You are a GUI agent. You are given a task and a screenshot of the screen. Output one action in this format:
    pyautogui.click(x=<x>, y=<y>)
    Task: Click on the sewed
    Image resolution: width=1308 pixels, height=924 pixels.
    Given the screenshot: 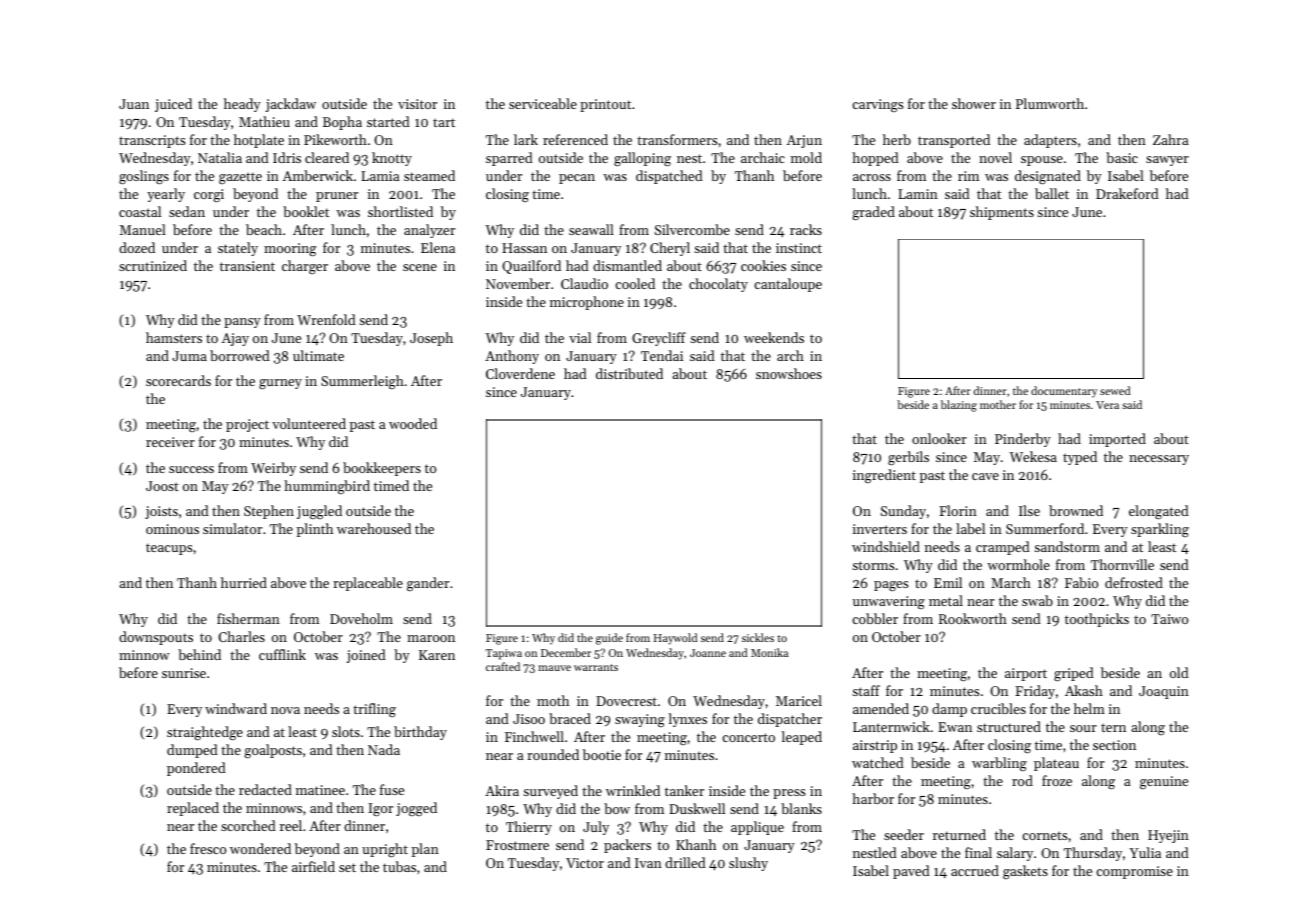 What is the action you would take?
    pyautogui.click(x=1115, y=390)
